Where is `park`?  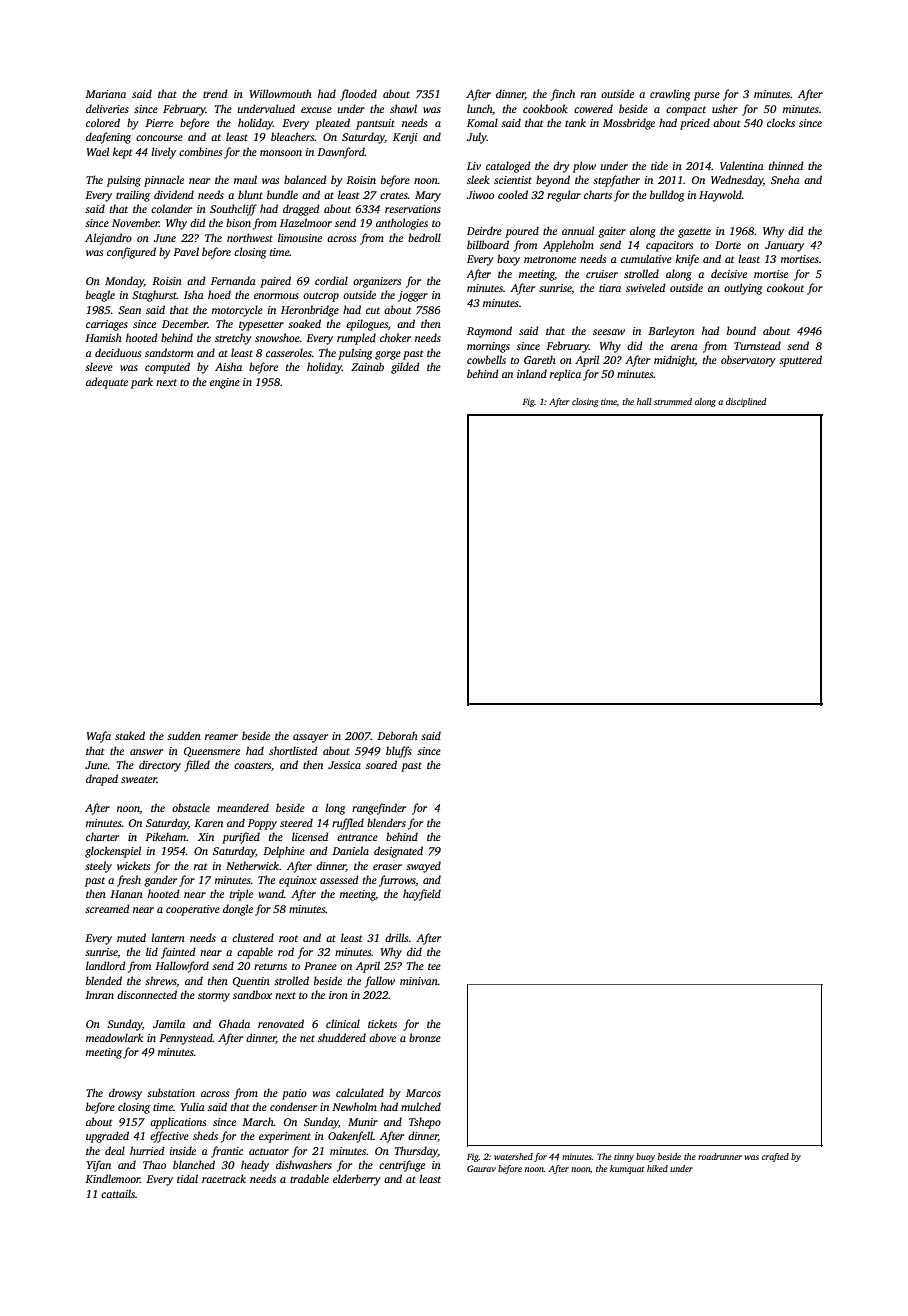 park is located at coordinates (142, 383).
